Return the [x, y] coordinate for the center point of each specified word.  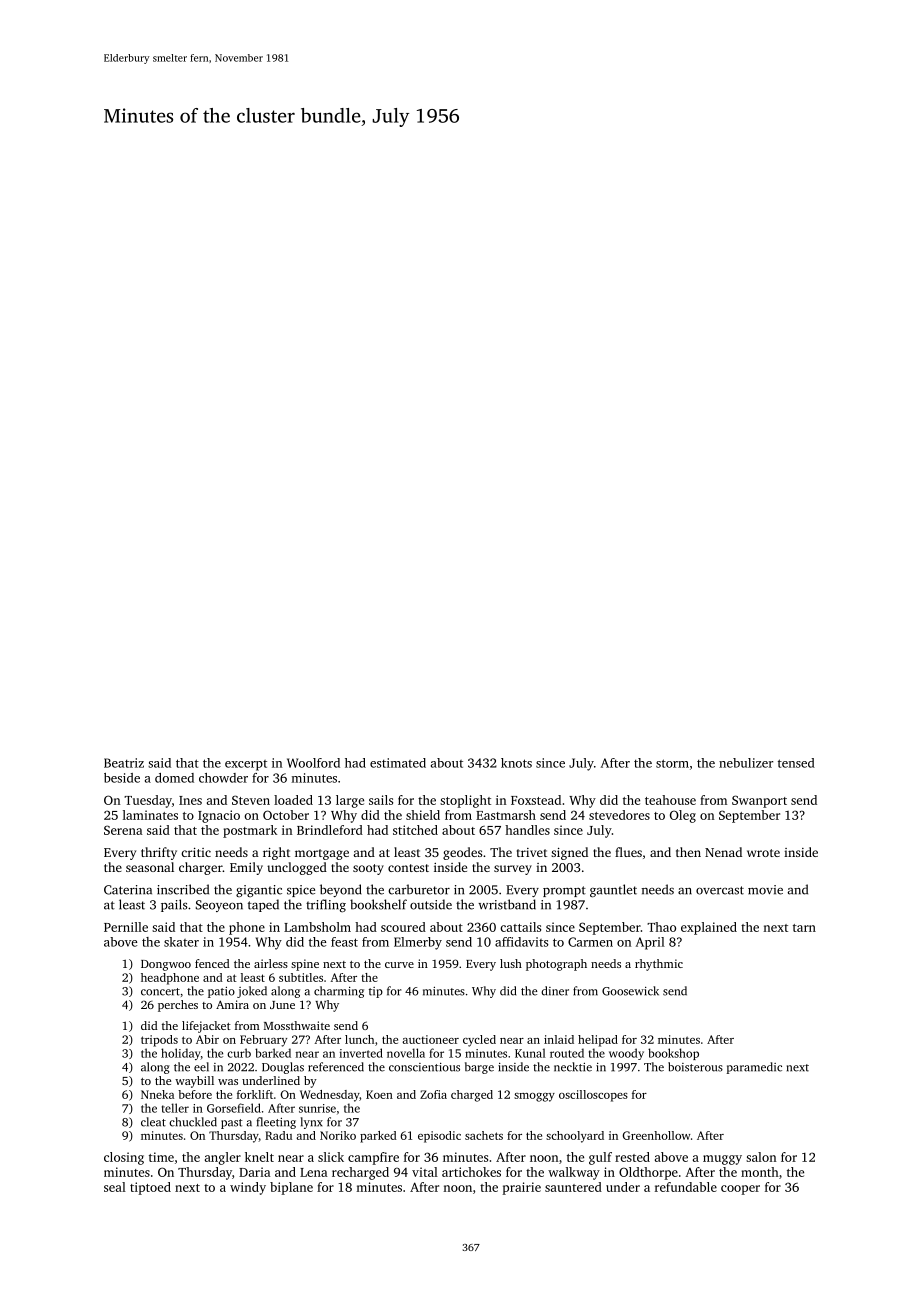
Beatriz [124, 763]
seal [115, 1187]
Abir [207, 1039]
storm [672, 763]
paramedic [754, 1068]
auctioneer [430, 1039]
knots [516, 763]
